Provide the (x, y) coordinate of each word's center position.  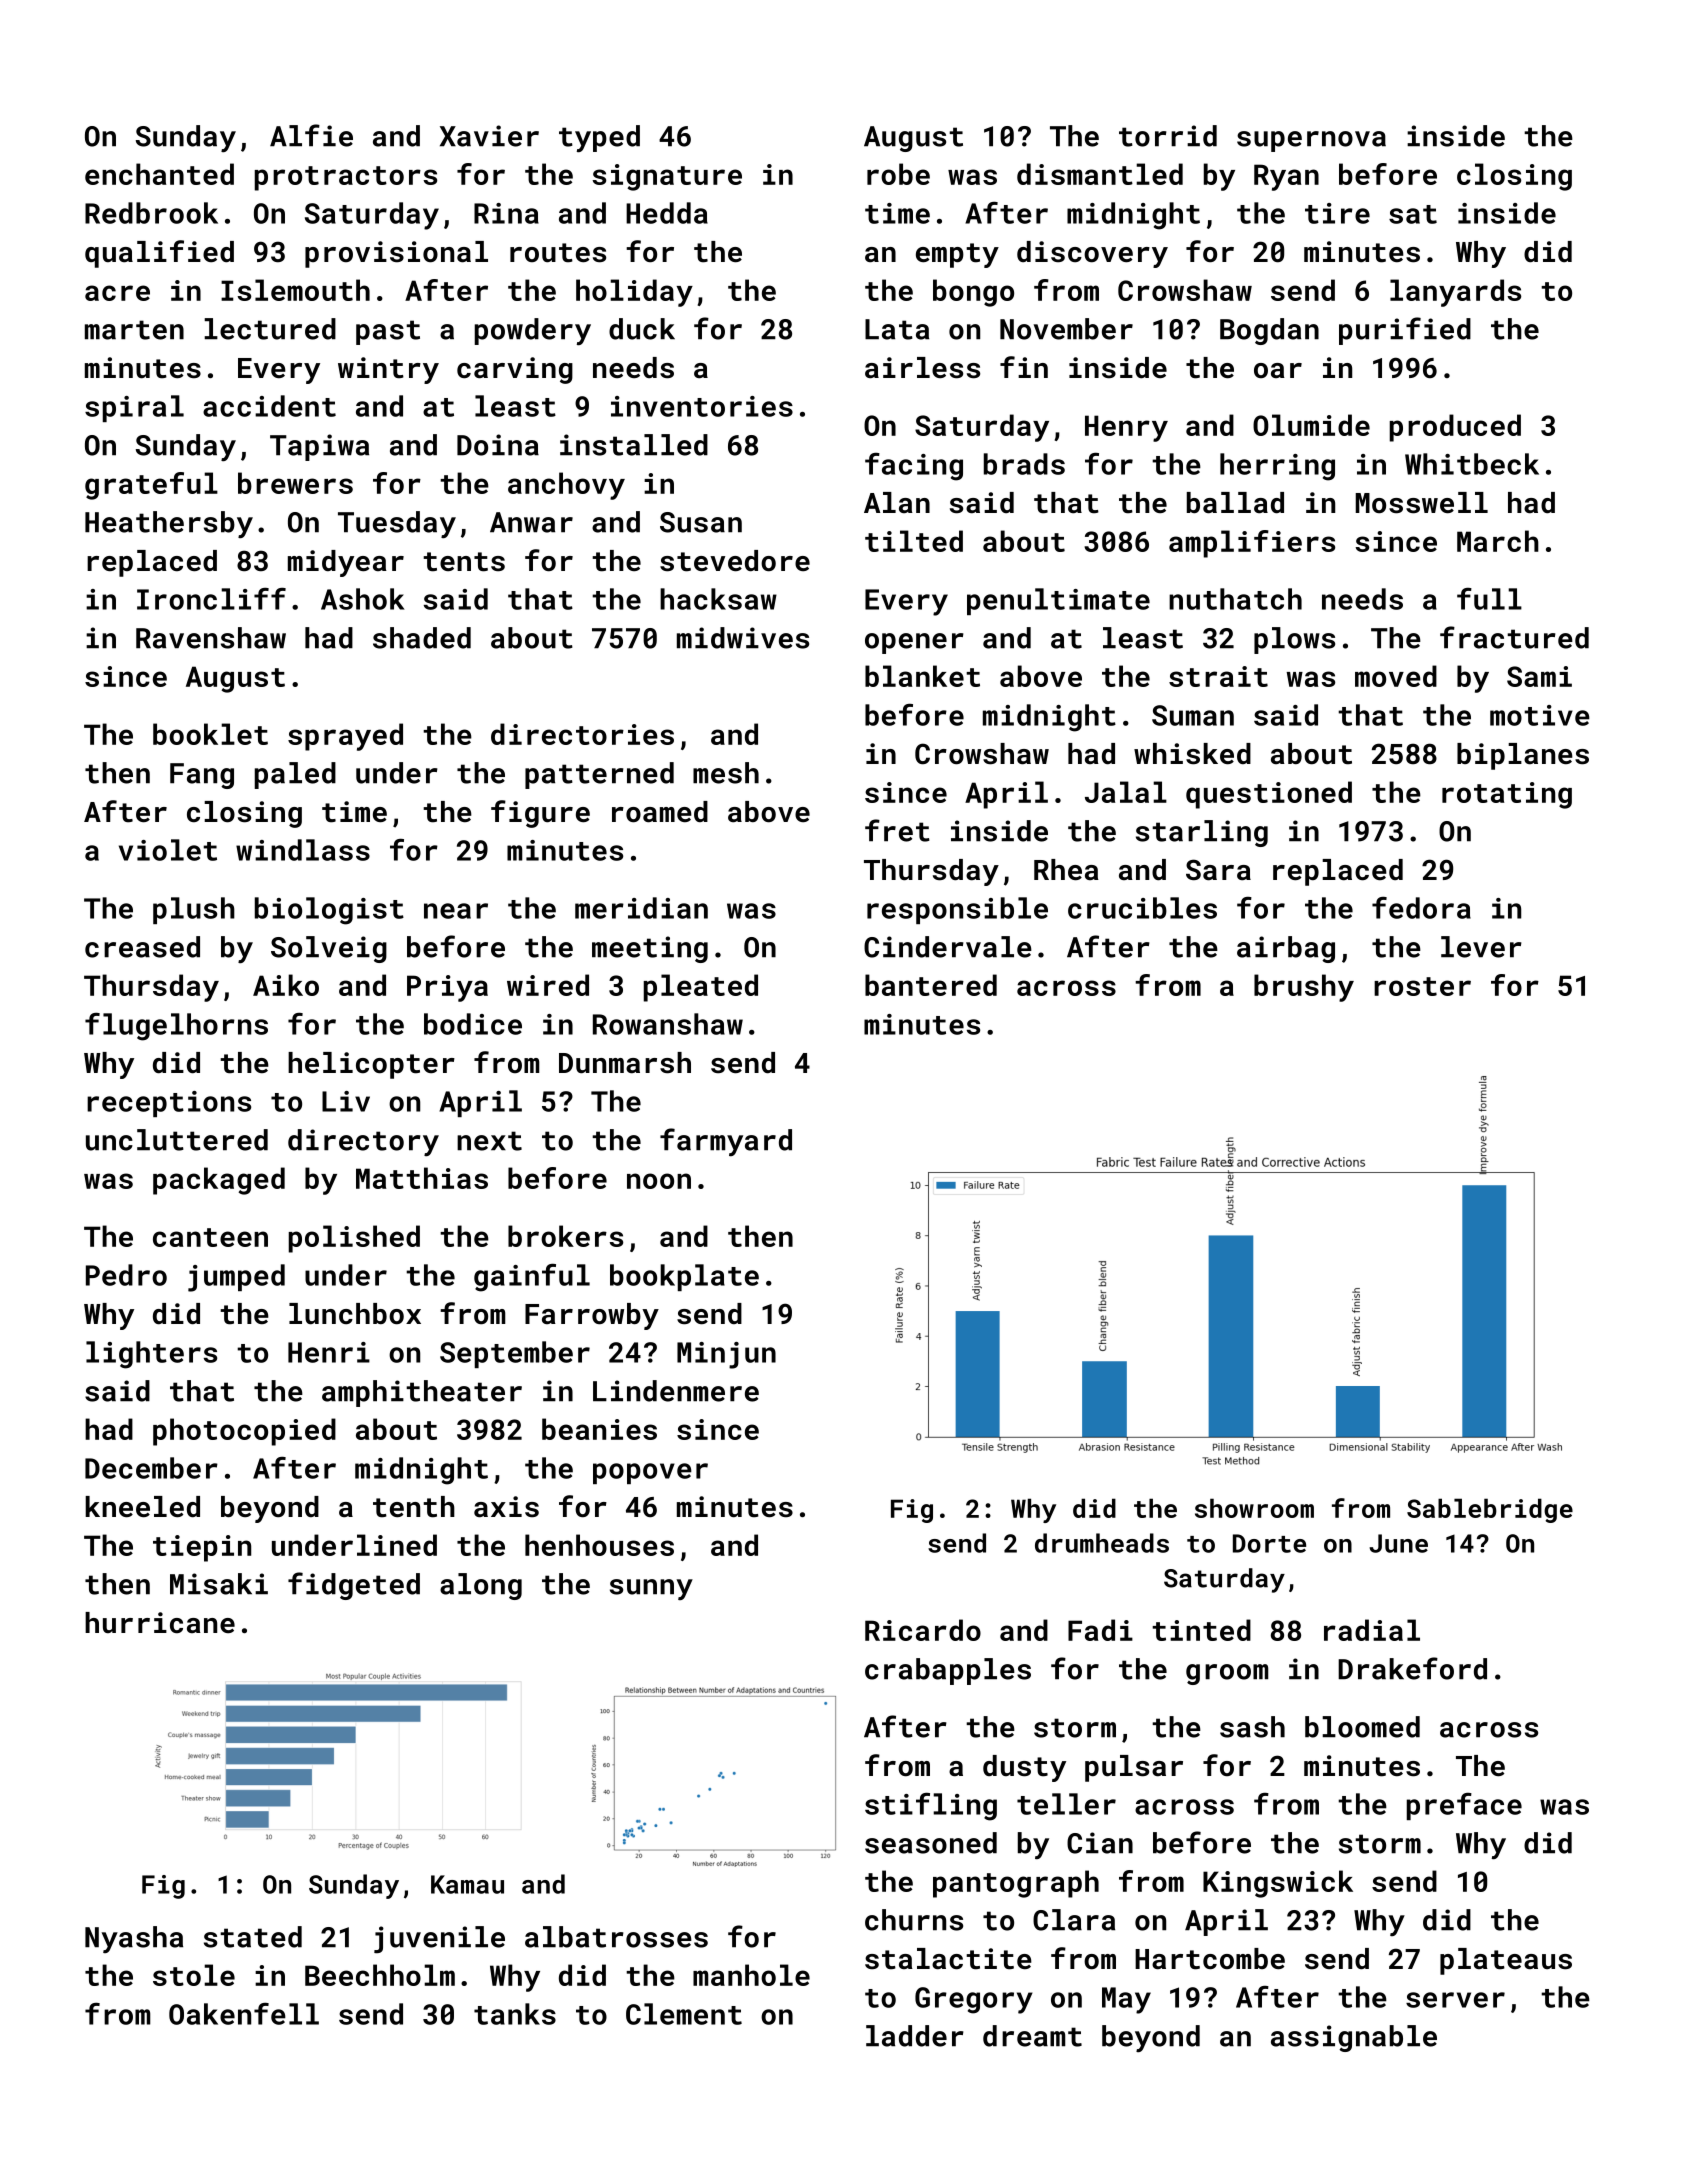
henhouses (599, 1545)
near (456, 911)
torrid (1168, 136)
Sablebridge (1490, 1510)
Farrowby (592, 1316)
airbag (1286, 949)
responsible (957, 910)
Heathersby (169, 524)
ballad (1235, 503)
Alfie (311, 135)
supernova (1311, 141)
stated (253, 1937)
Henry (1126, 428)
